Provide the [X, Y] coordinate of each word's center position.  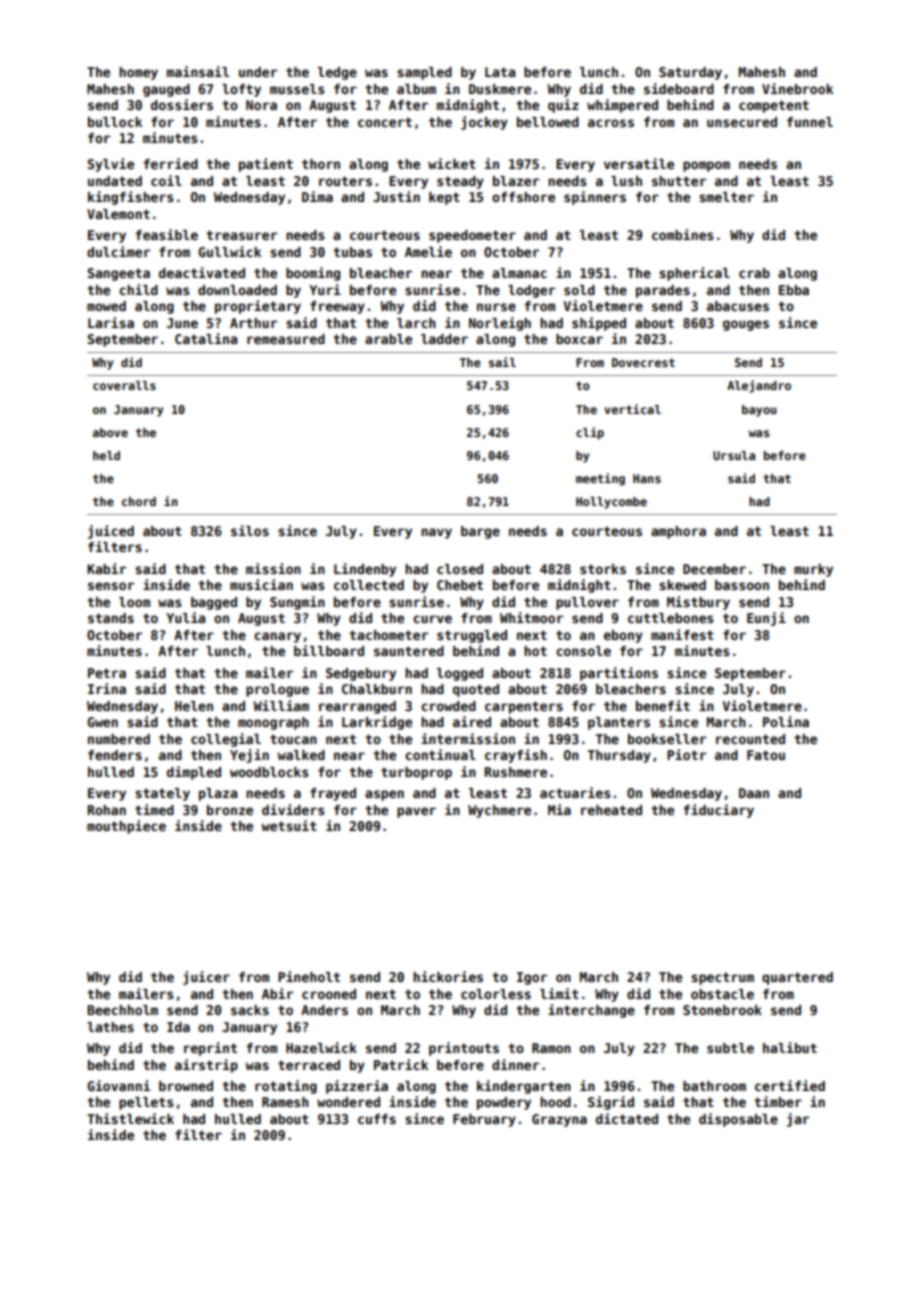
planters [619, 723]
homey [138, 73]
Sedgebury [361, 674]
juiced [111, 532]
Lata [500, 72]
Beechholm [122, 1010]
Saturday [690, 73]
